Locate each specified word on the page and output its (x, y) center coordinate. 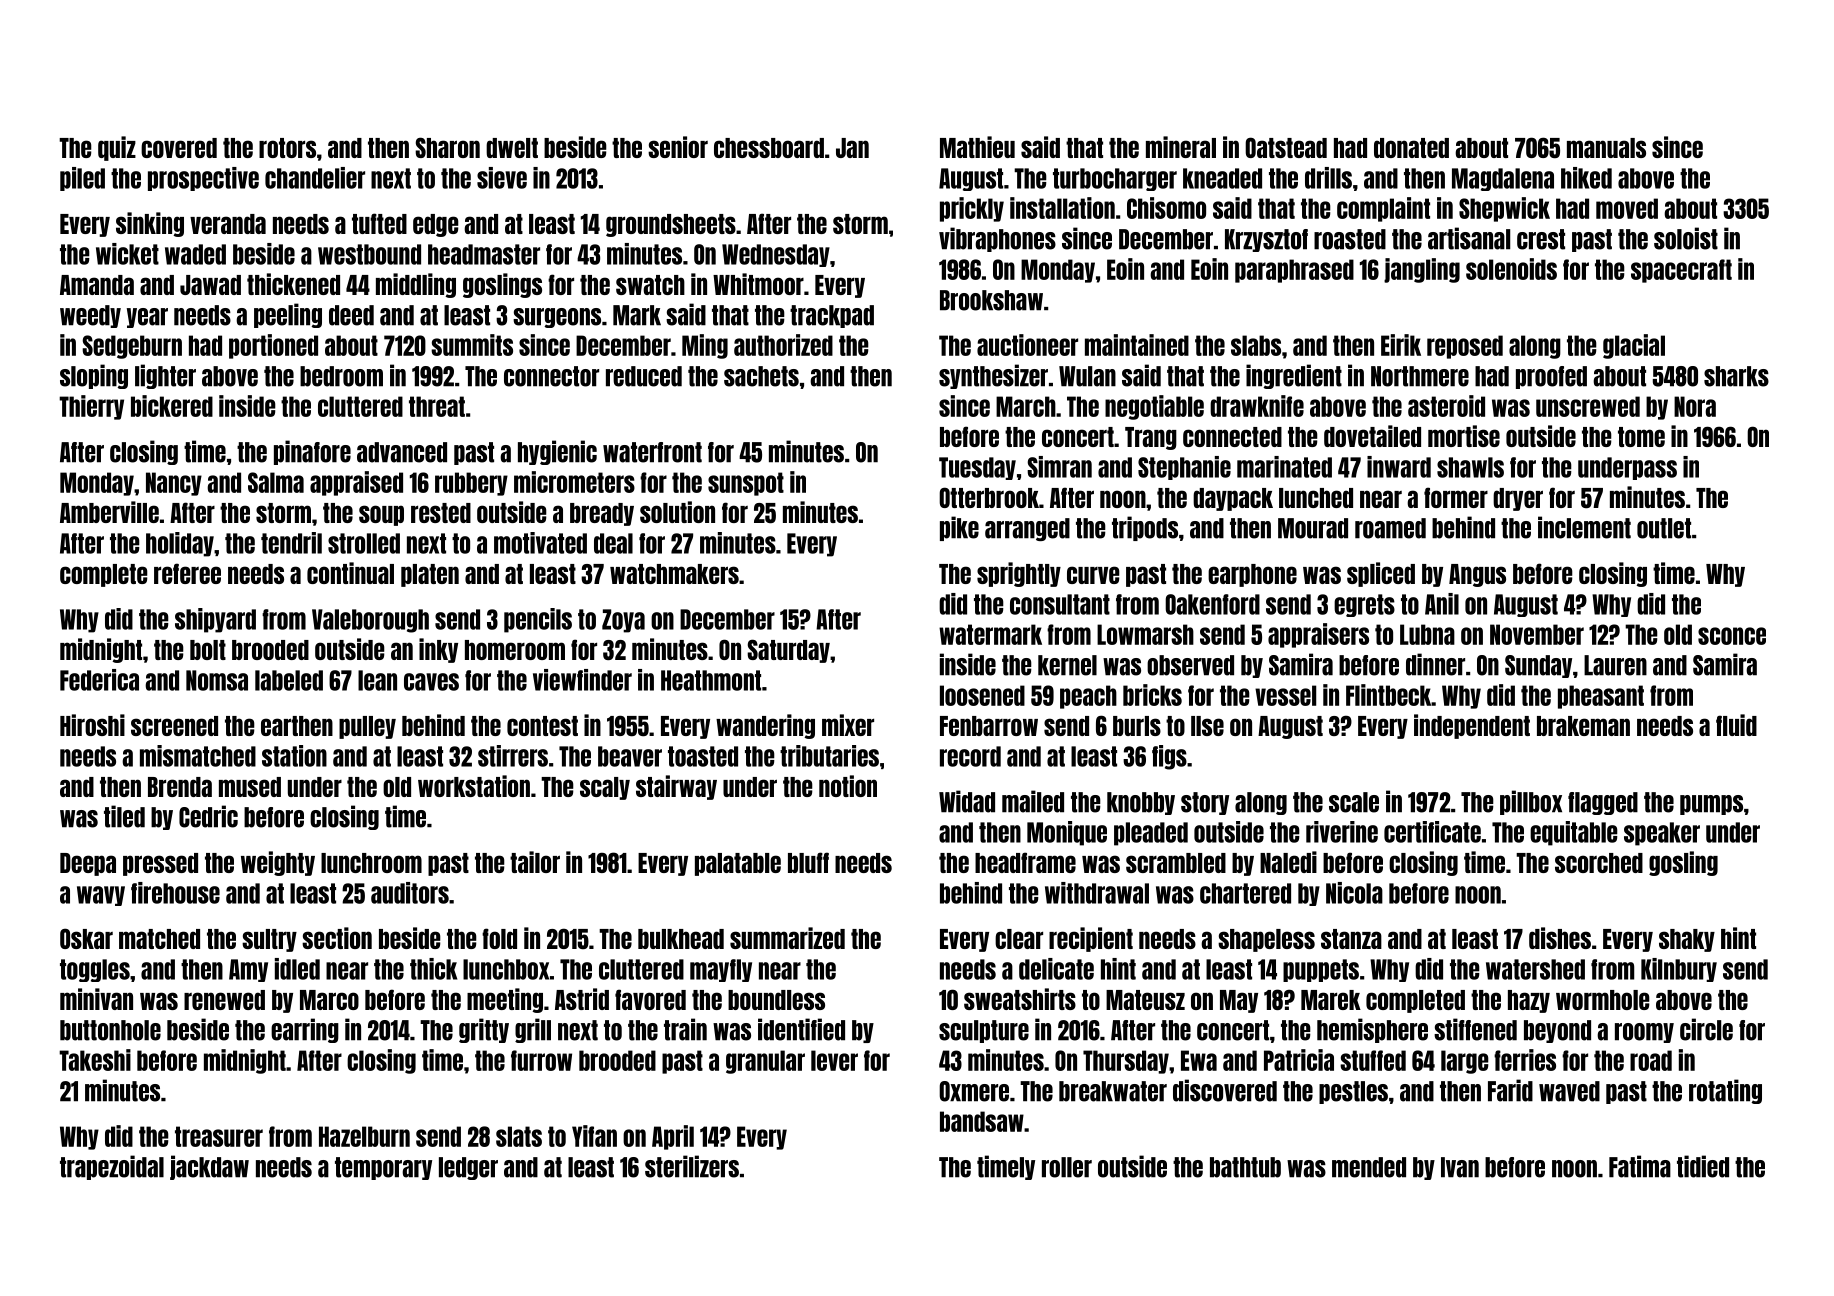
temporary (383, 1168)
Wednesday (776, 255)
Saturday (788, 651)
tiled (124, 816)
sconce (1732, 636)
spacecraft (1681, 271)
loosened (982, 695)
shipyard (215, 620)
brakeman (1583, 726)
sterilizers (692, 1166)
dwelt (512, 148)
